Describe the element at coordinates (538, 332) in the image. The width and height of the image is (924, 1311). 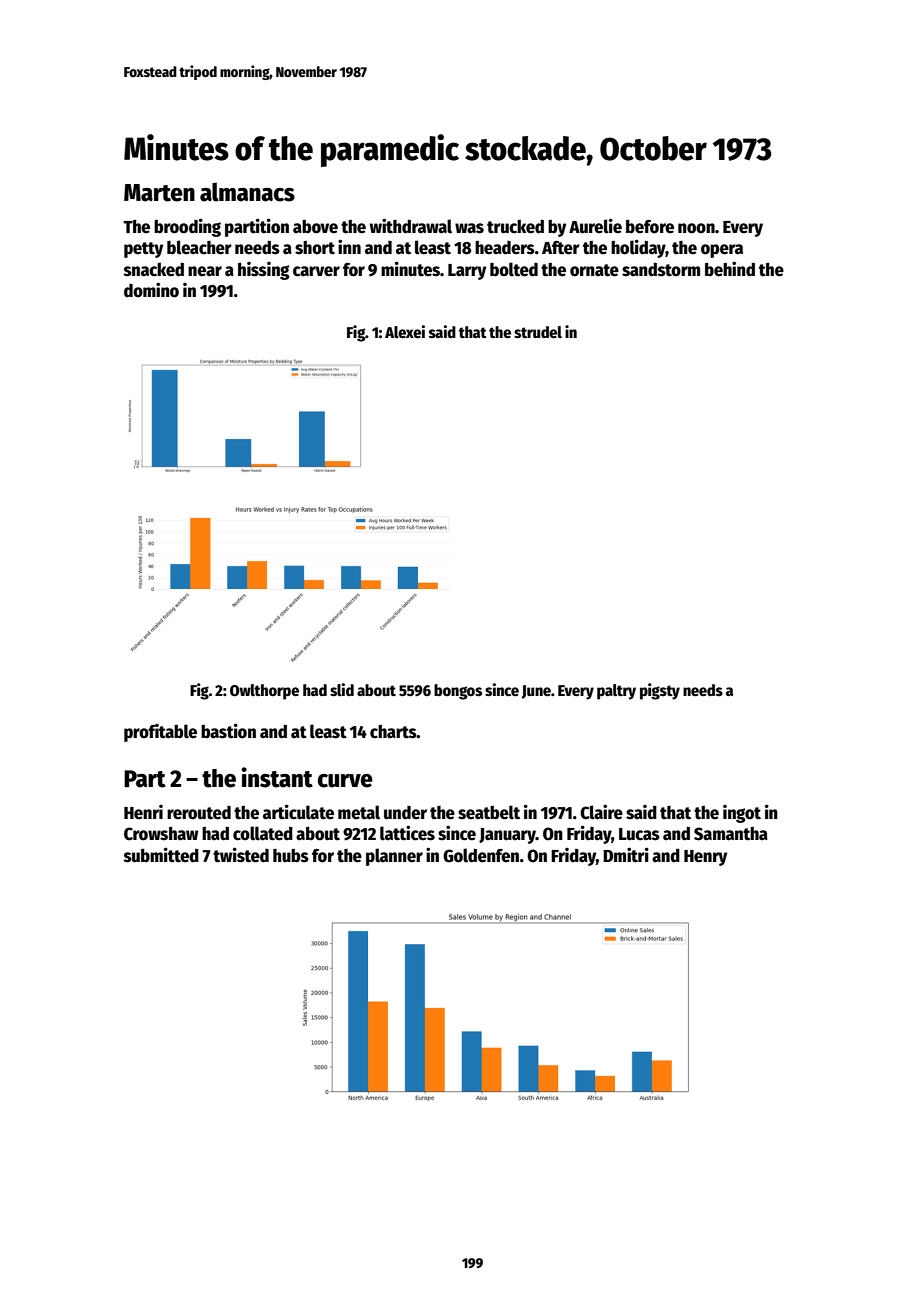
I see `strudel` at that location.
